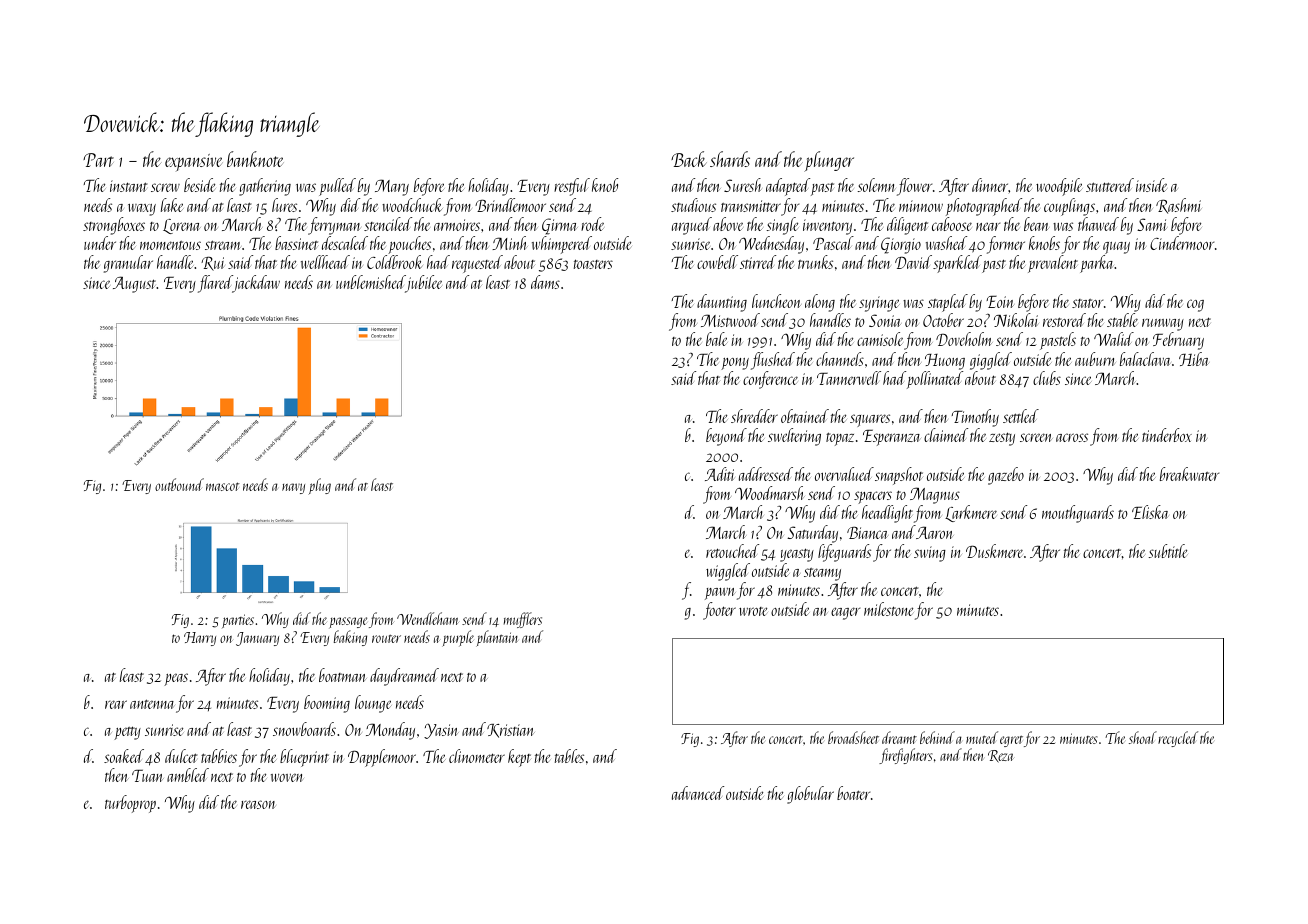  I want to click on tables, so click(569, 756).
